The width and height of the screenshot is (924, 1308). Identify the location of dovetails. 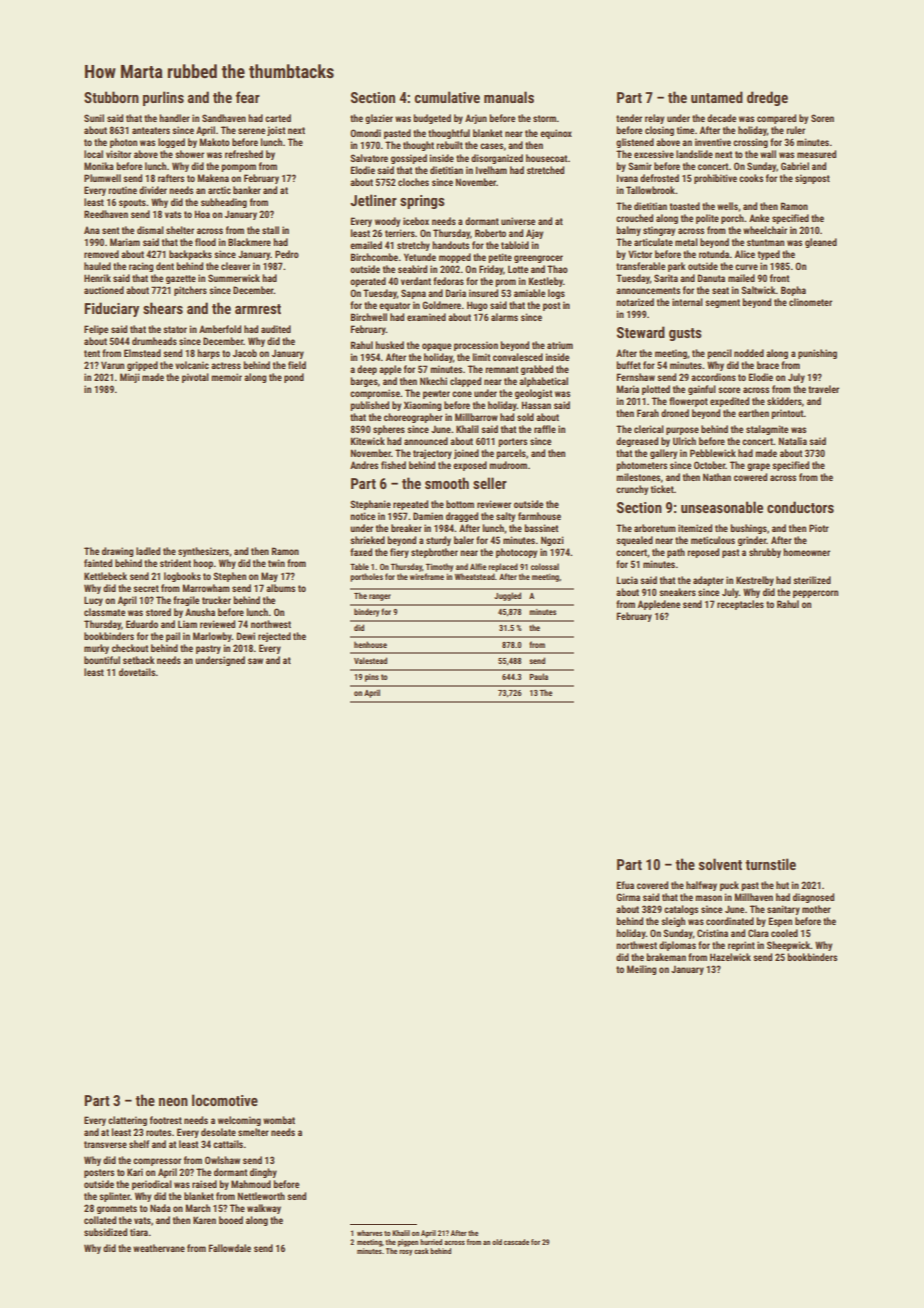
(137, 672).
